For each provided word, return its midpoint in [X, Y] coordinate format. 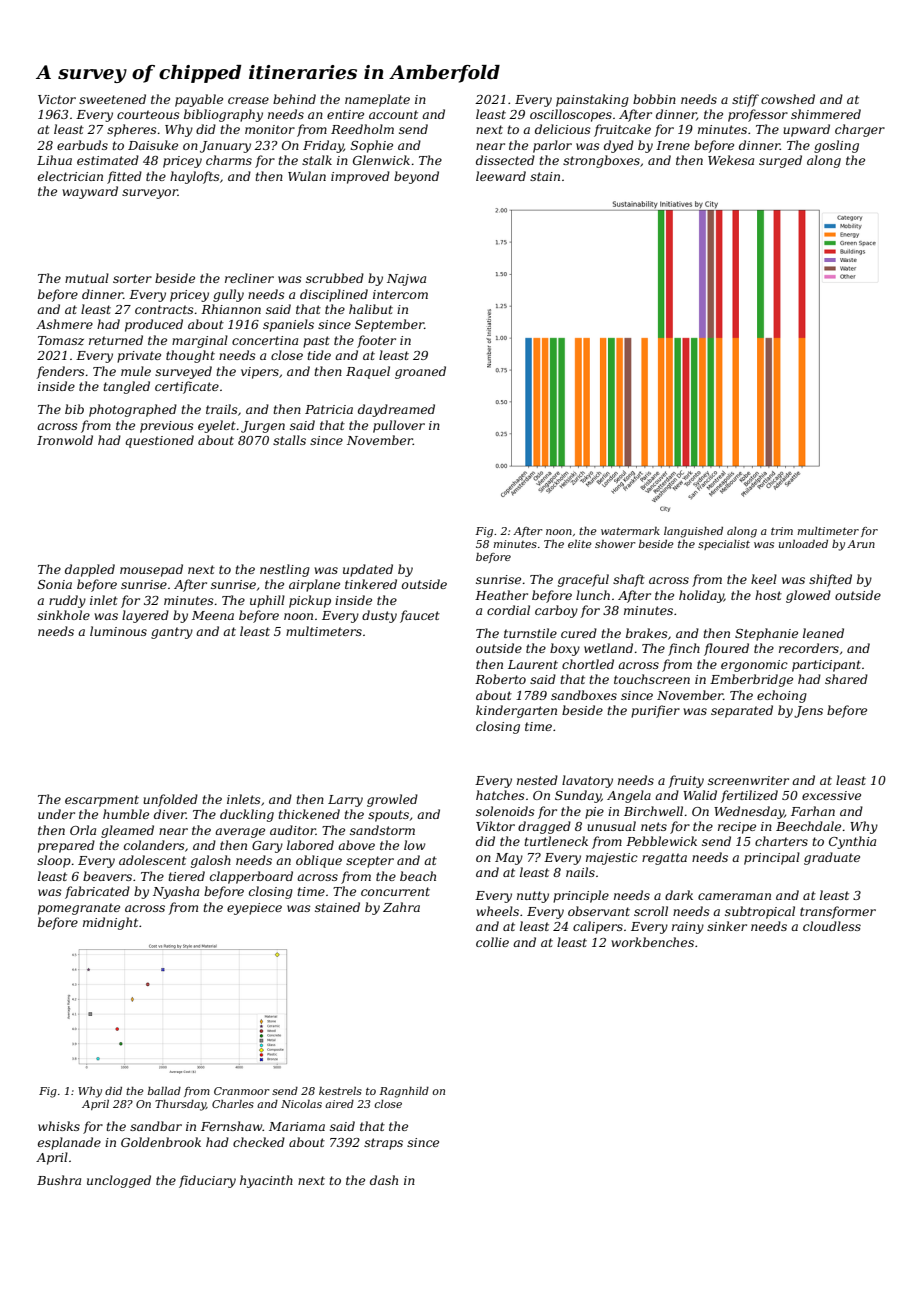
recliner [249, 278]
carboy [556, 611]
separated [742, 711]
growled [392, 800]
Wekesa [731, 160]
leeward [501, 176]
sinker [727, 926]
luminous [118, 631]
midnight [110, 923]
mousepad [151, 570]
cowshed [788, 99]
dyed [619, 146]
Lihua [54, 160]
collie [492, 942]
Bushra [59, 1180]
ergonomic [754, 666]
